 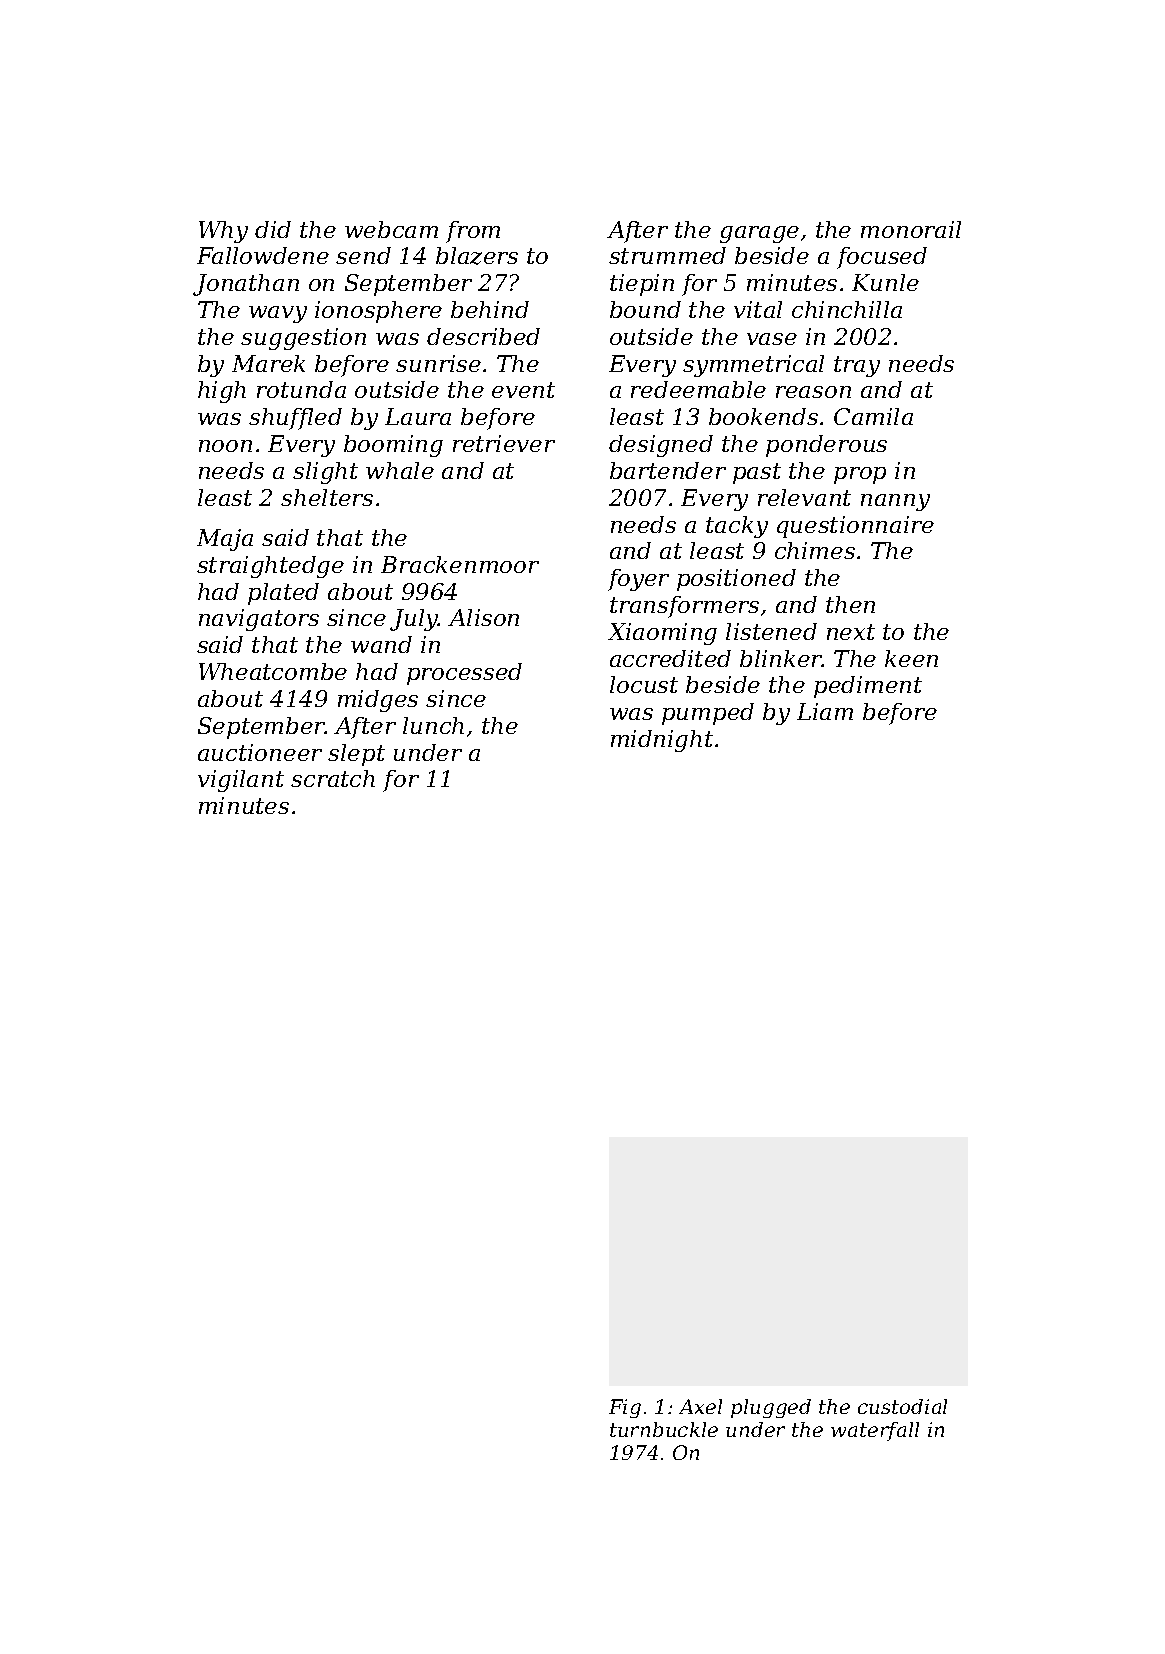 I want to click on keen, so click(x=911, y=658).
